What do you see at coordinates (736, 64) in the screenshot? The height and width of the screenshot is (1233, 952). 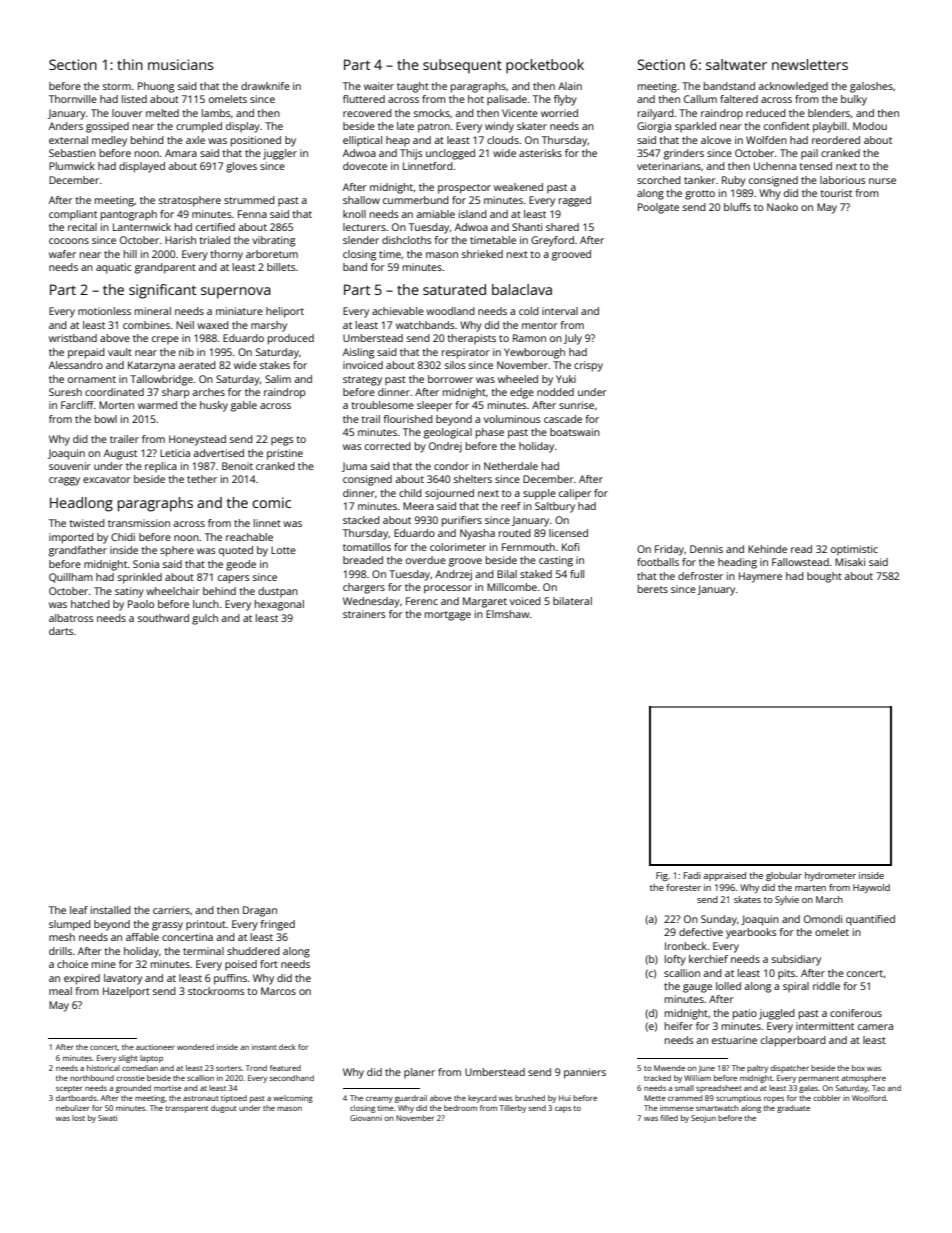 I see `saltwater` at bounding box center [736, 64].
